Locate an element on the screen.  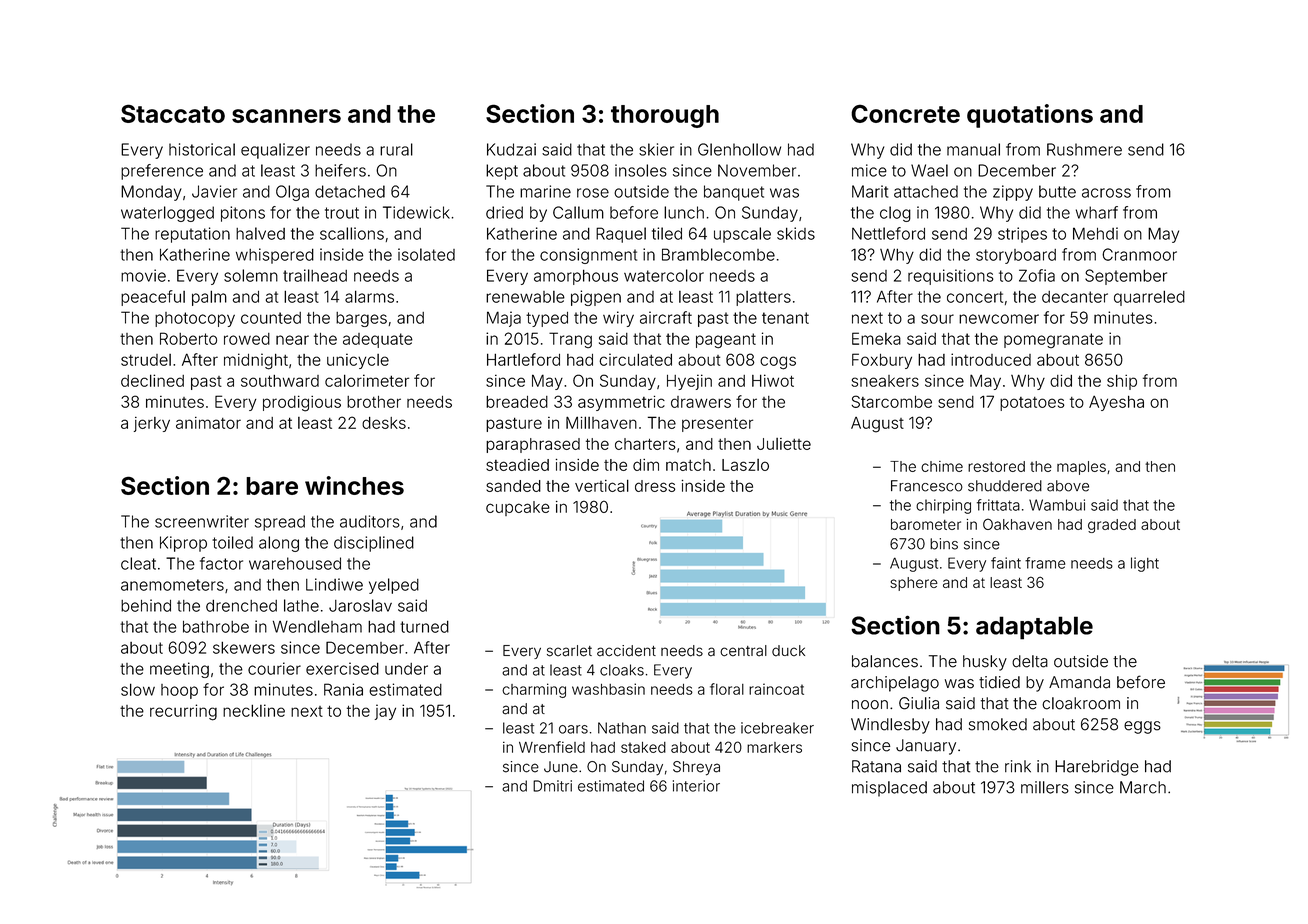
bare is located at coordinates (272, 486).
